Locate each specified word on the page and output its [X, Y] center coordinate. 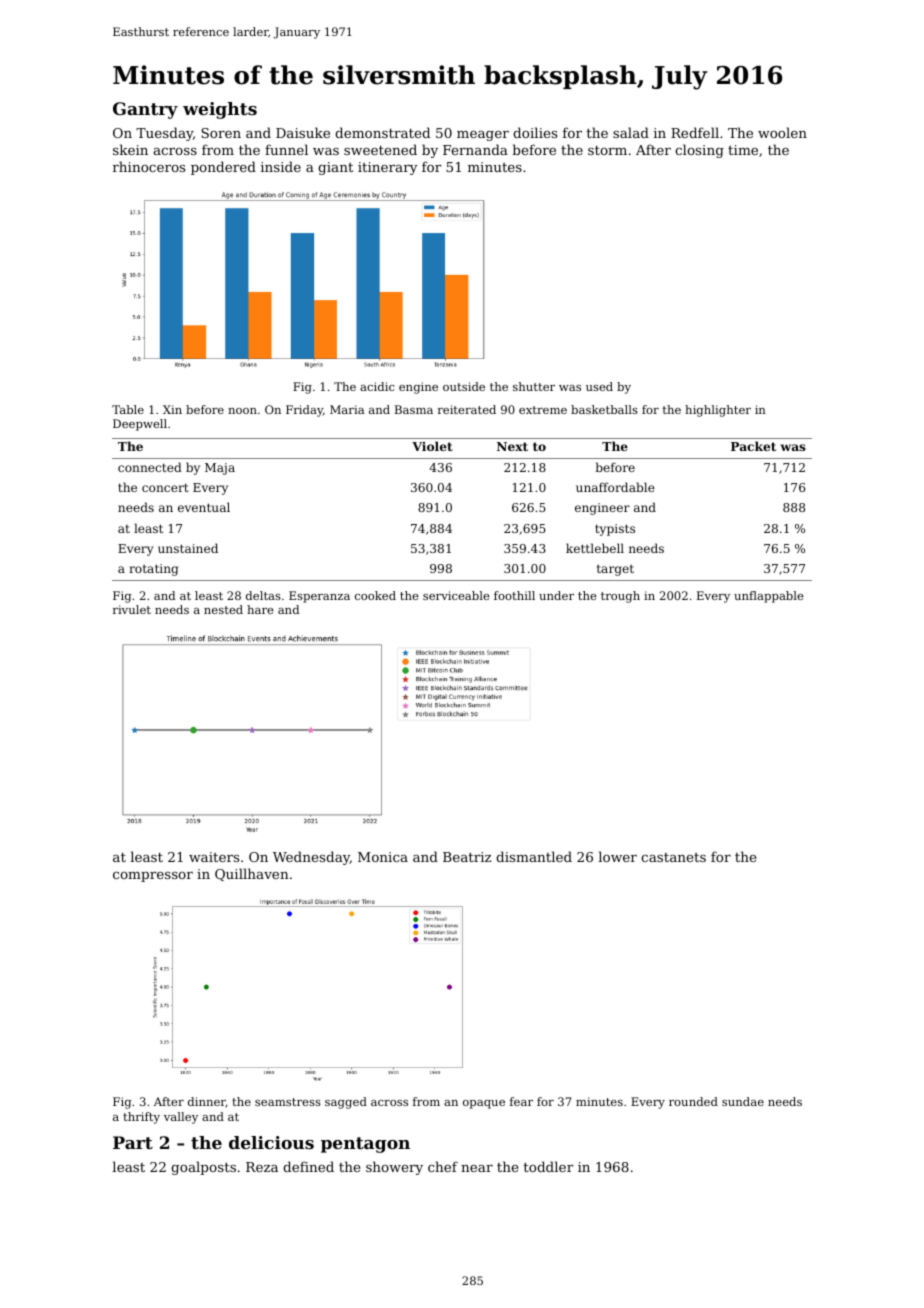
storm [607, 150]
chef [443, 1166]
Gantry [145, 110]
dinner [207, 1102]
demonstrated [382, 132]
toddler [548, 1166]
